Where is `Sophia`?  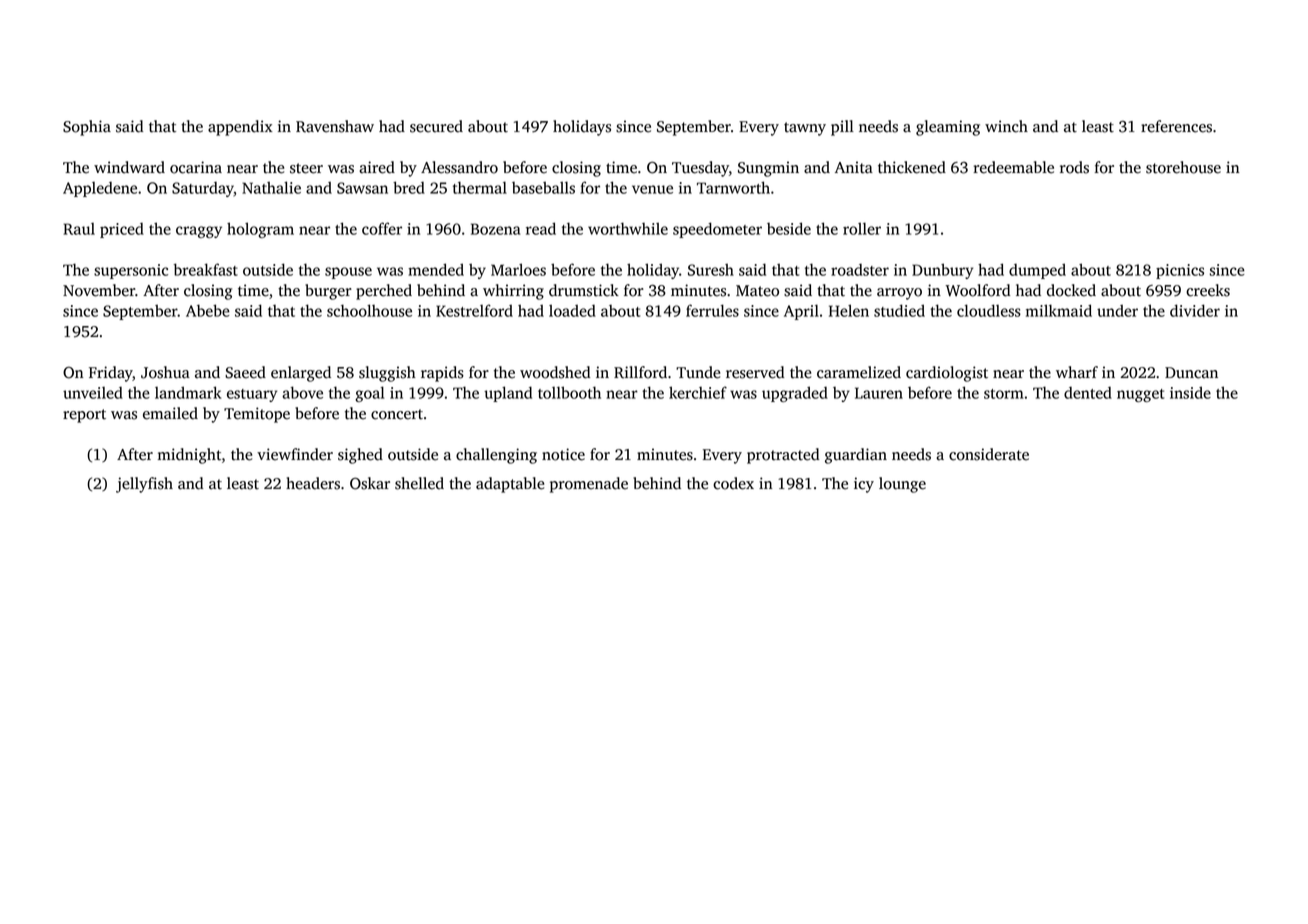 Sophia is located at coordinates (87, 128).
